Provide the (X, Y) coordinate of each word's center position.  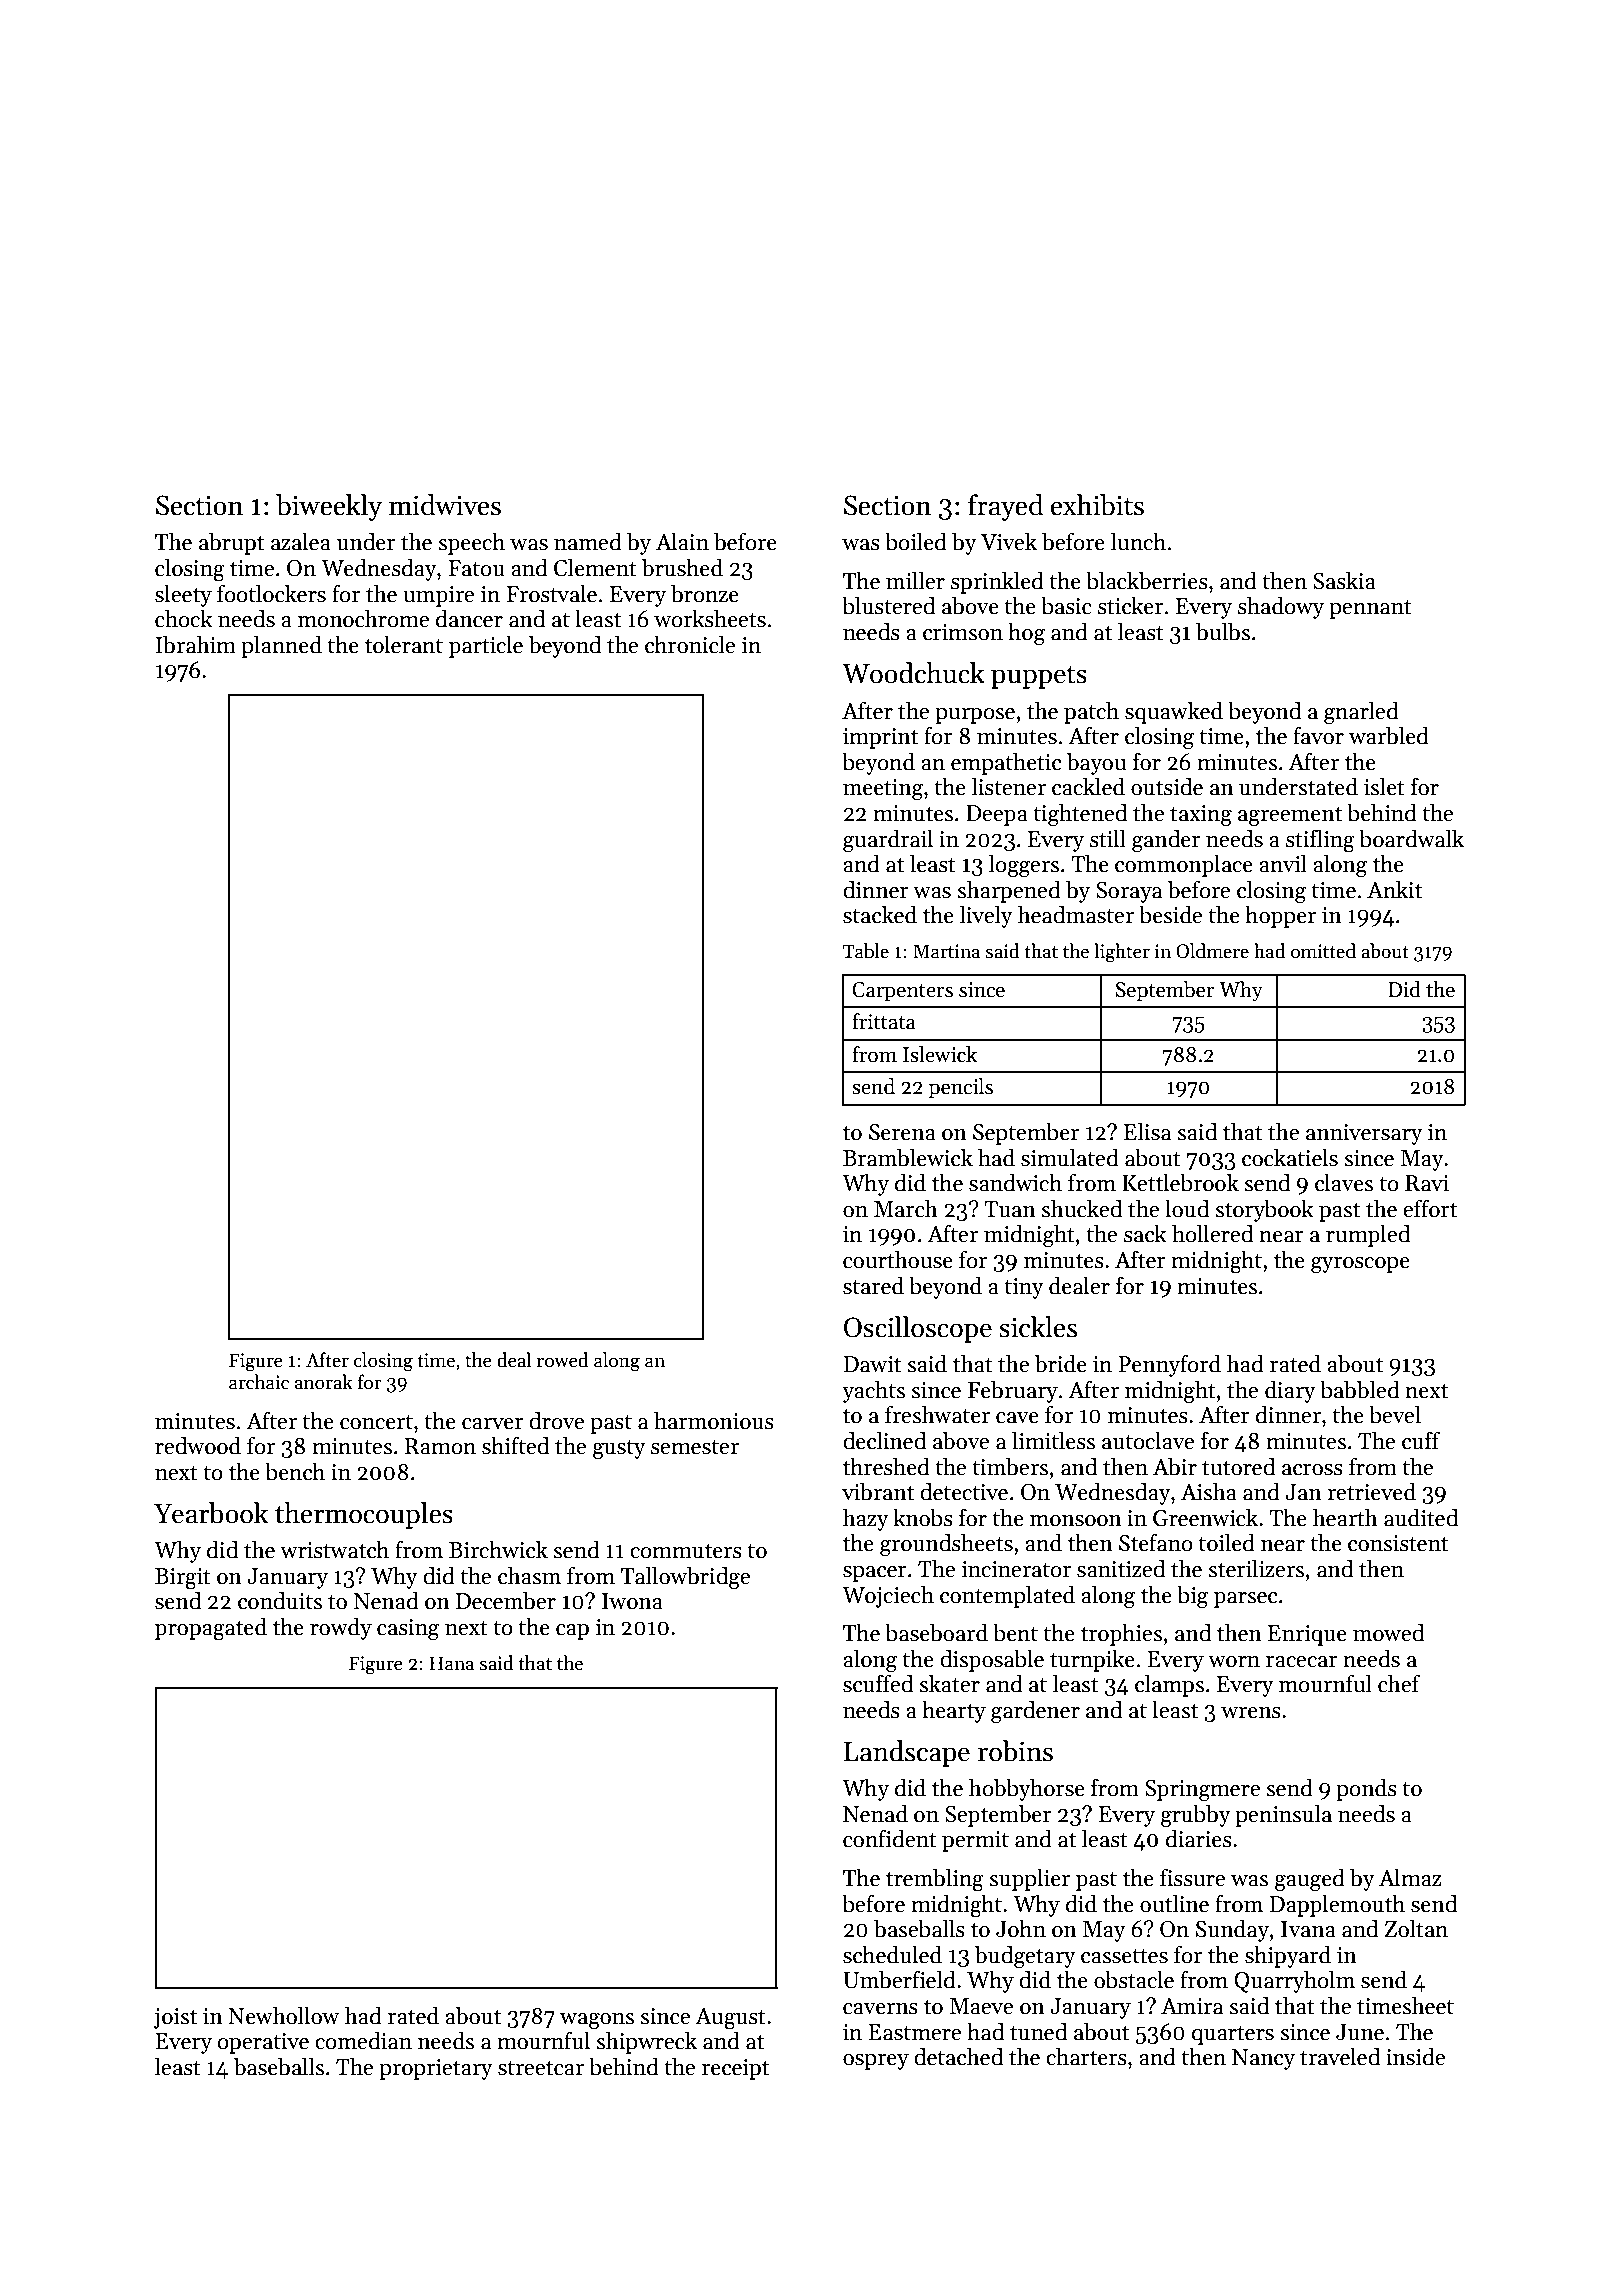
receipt (735, 2069)
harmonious (714, 1421)
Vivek (1009, 542)
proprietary (436, 2069)
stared (873, 1286)
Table (866, 951)
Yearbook (211, 1513)
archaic (259, 1382)
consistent (1398, 1543)
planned (281, 647)
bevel (1395, 1415)
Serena (902, 1132)
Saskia (1344, 581)
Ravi (1427, 1183)
